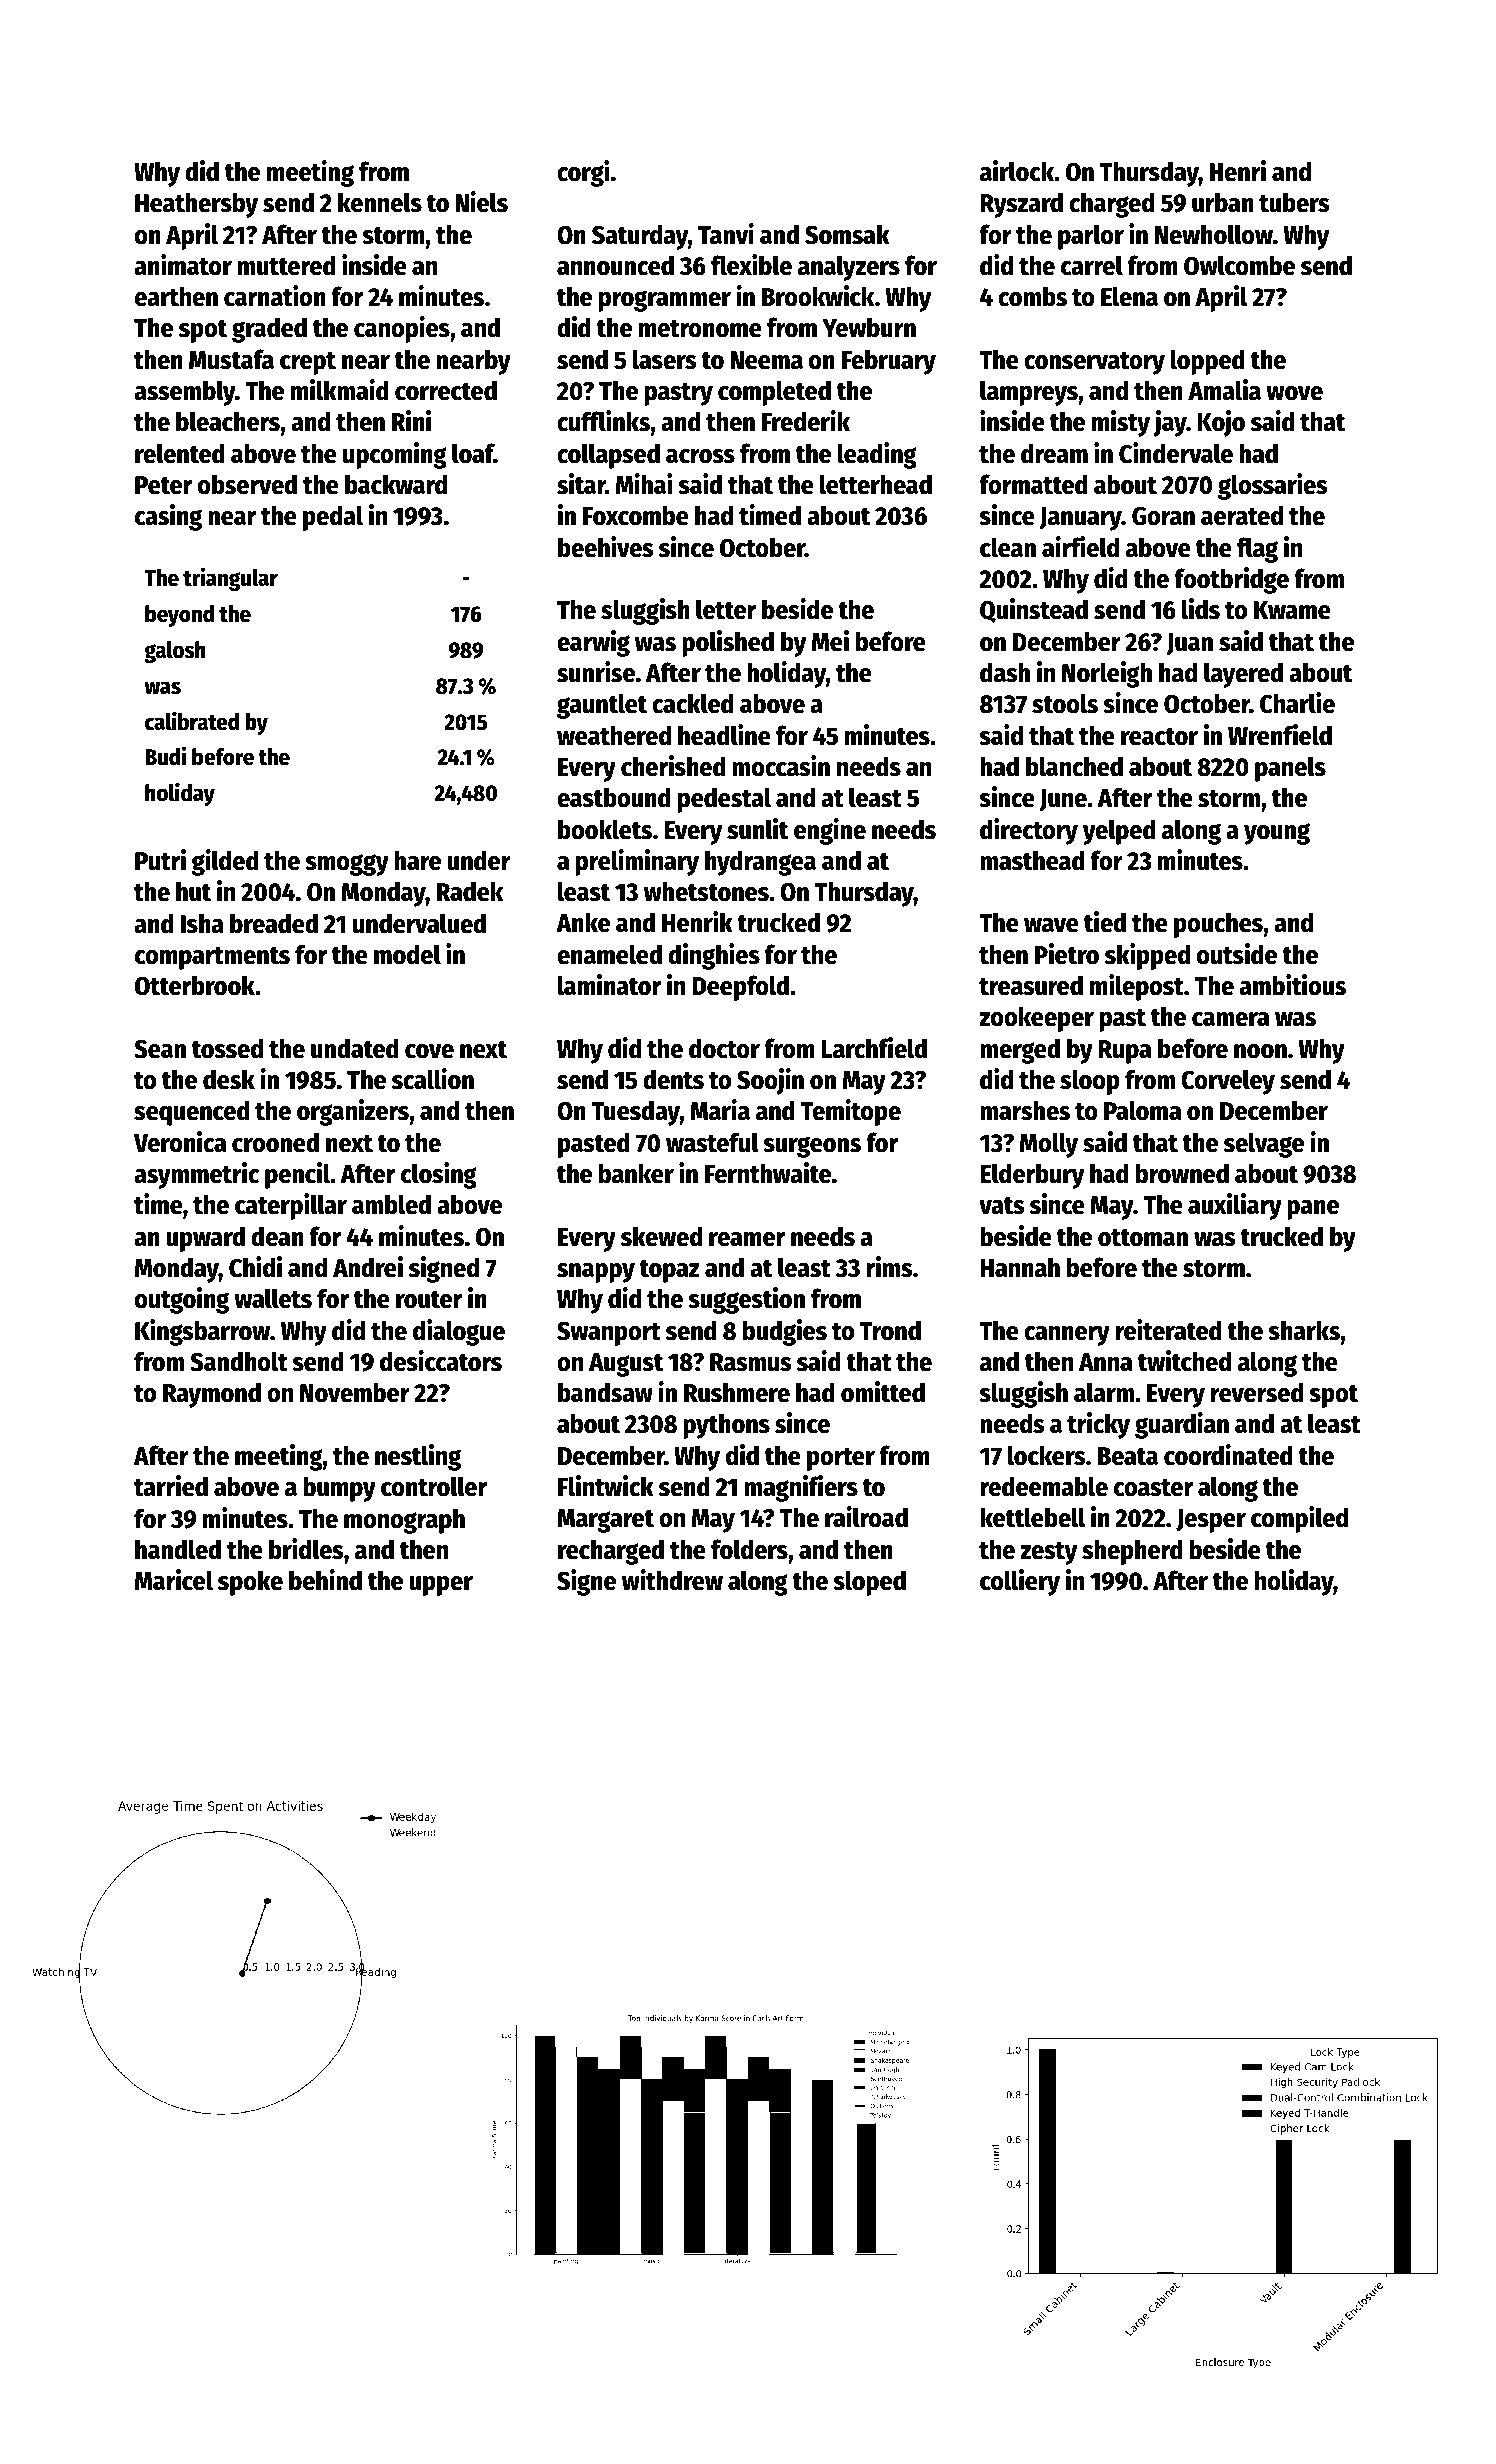 This screenshot has height=2464, width=1496. What do you see at coordinates (1297, 703) in the screenshot?
I see `Charlie` at bounding box center [1297, 703].
